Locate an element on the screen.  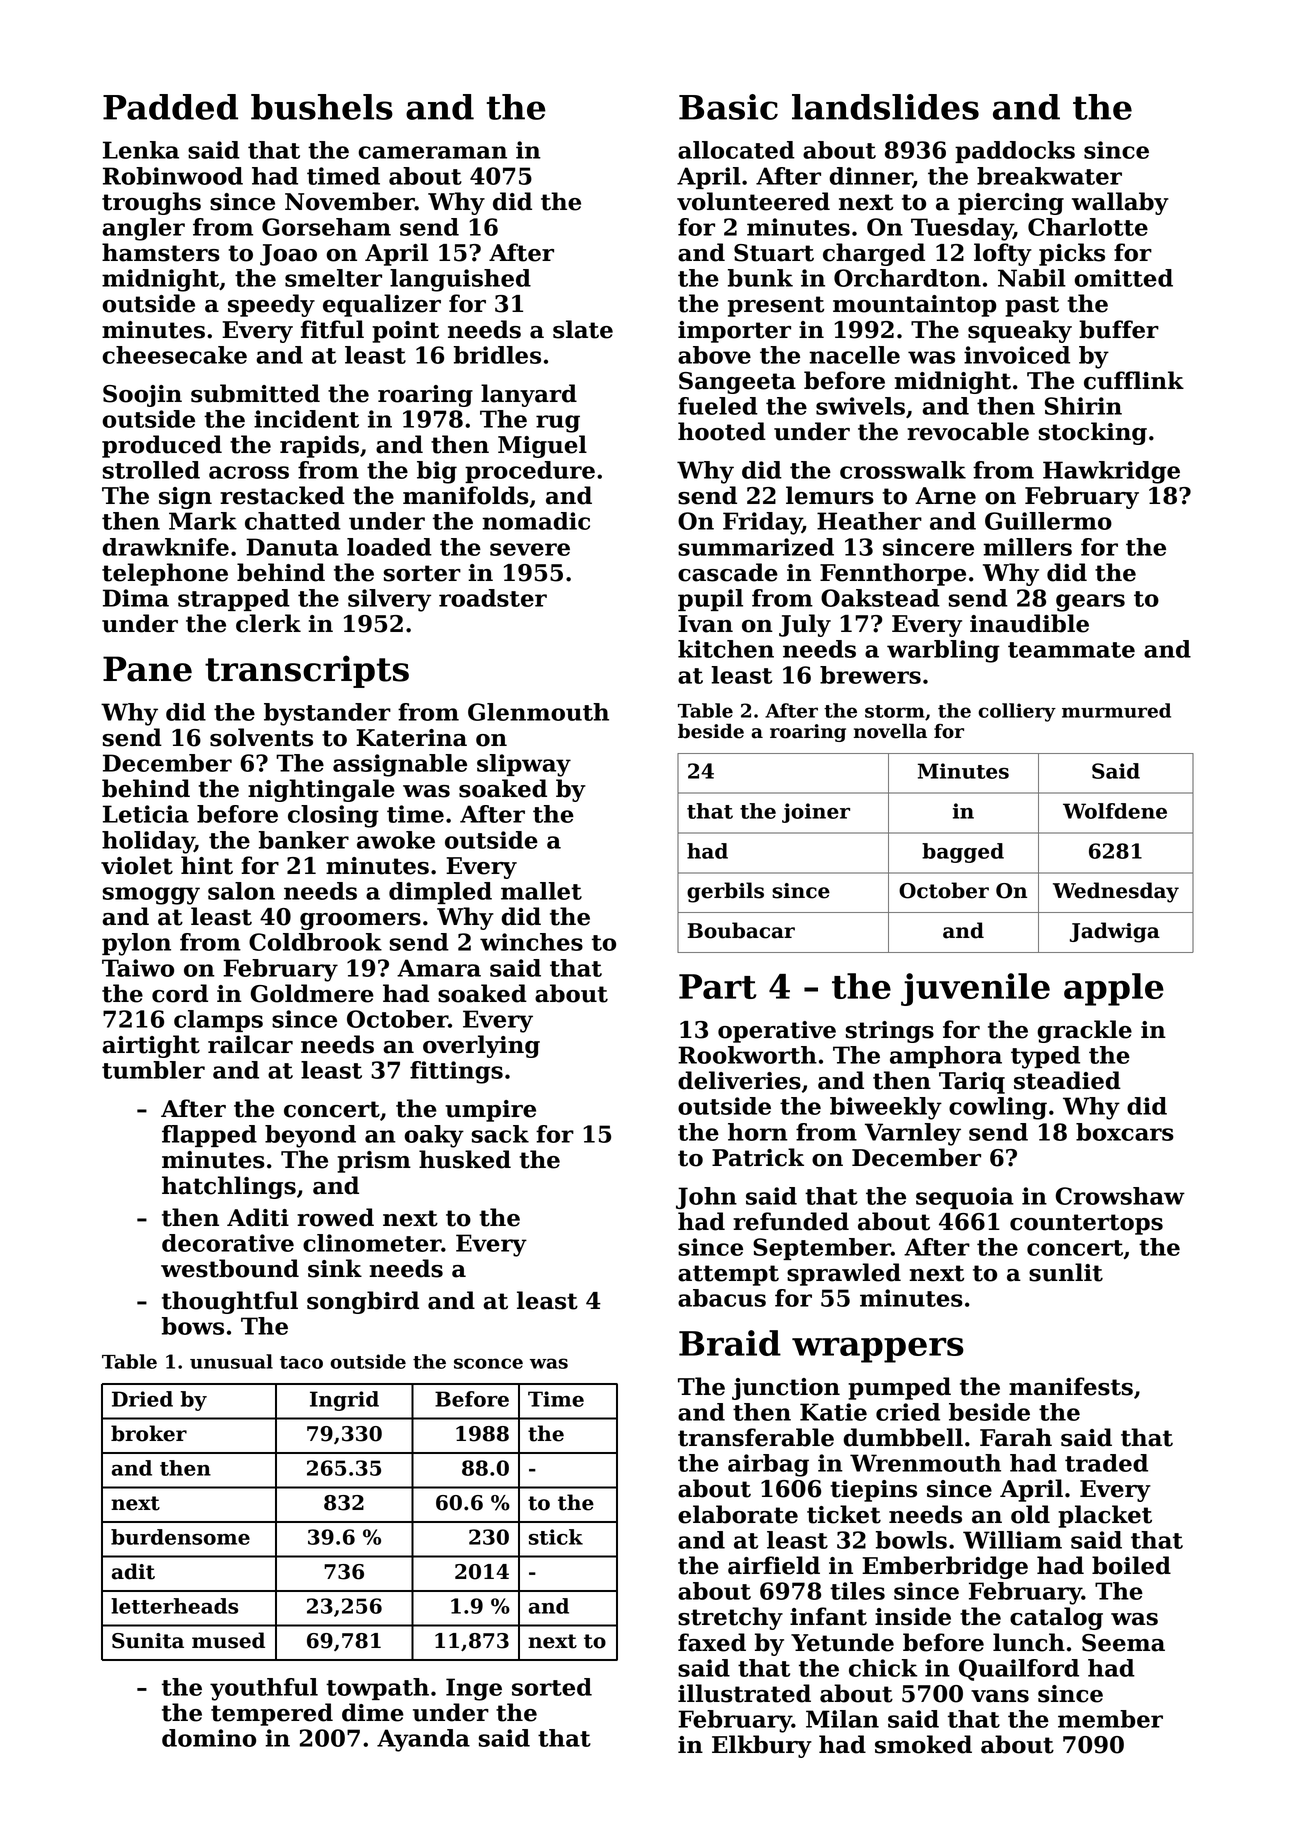
paddocks is located at coordinates (1015, 152).
